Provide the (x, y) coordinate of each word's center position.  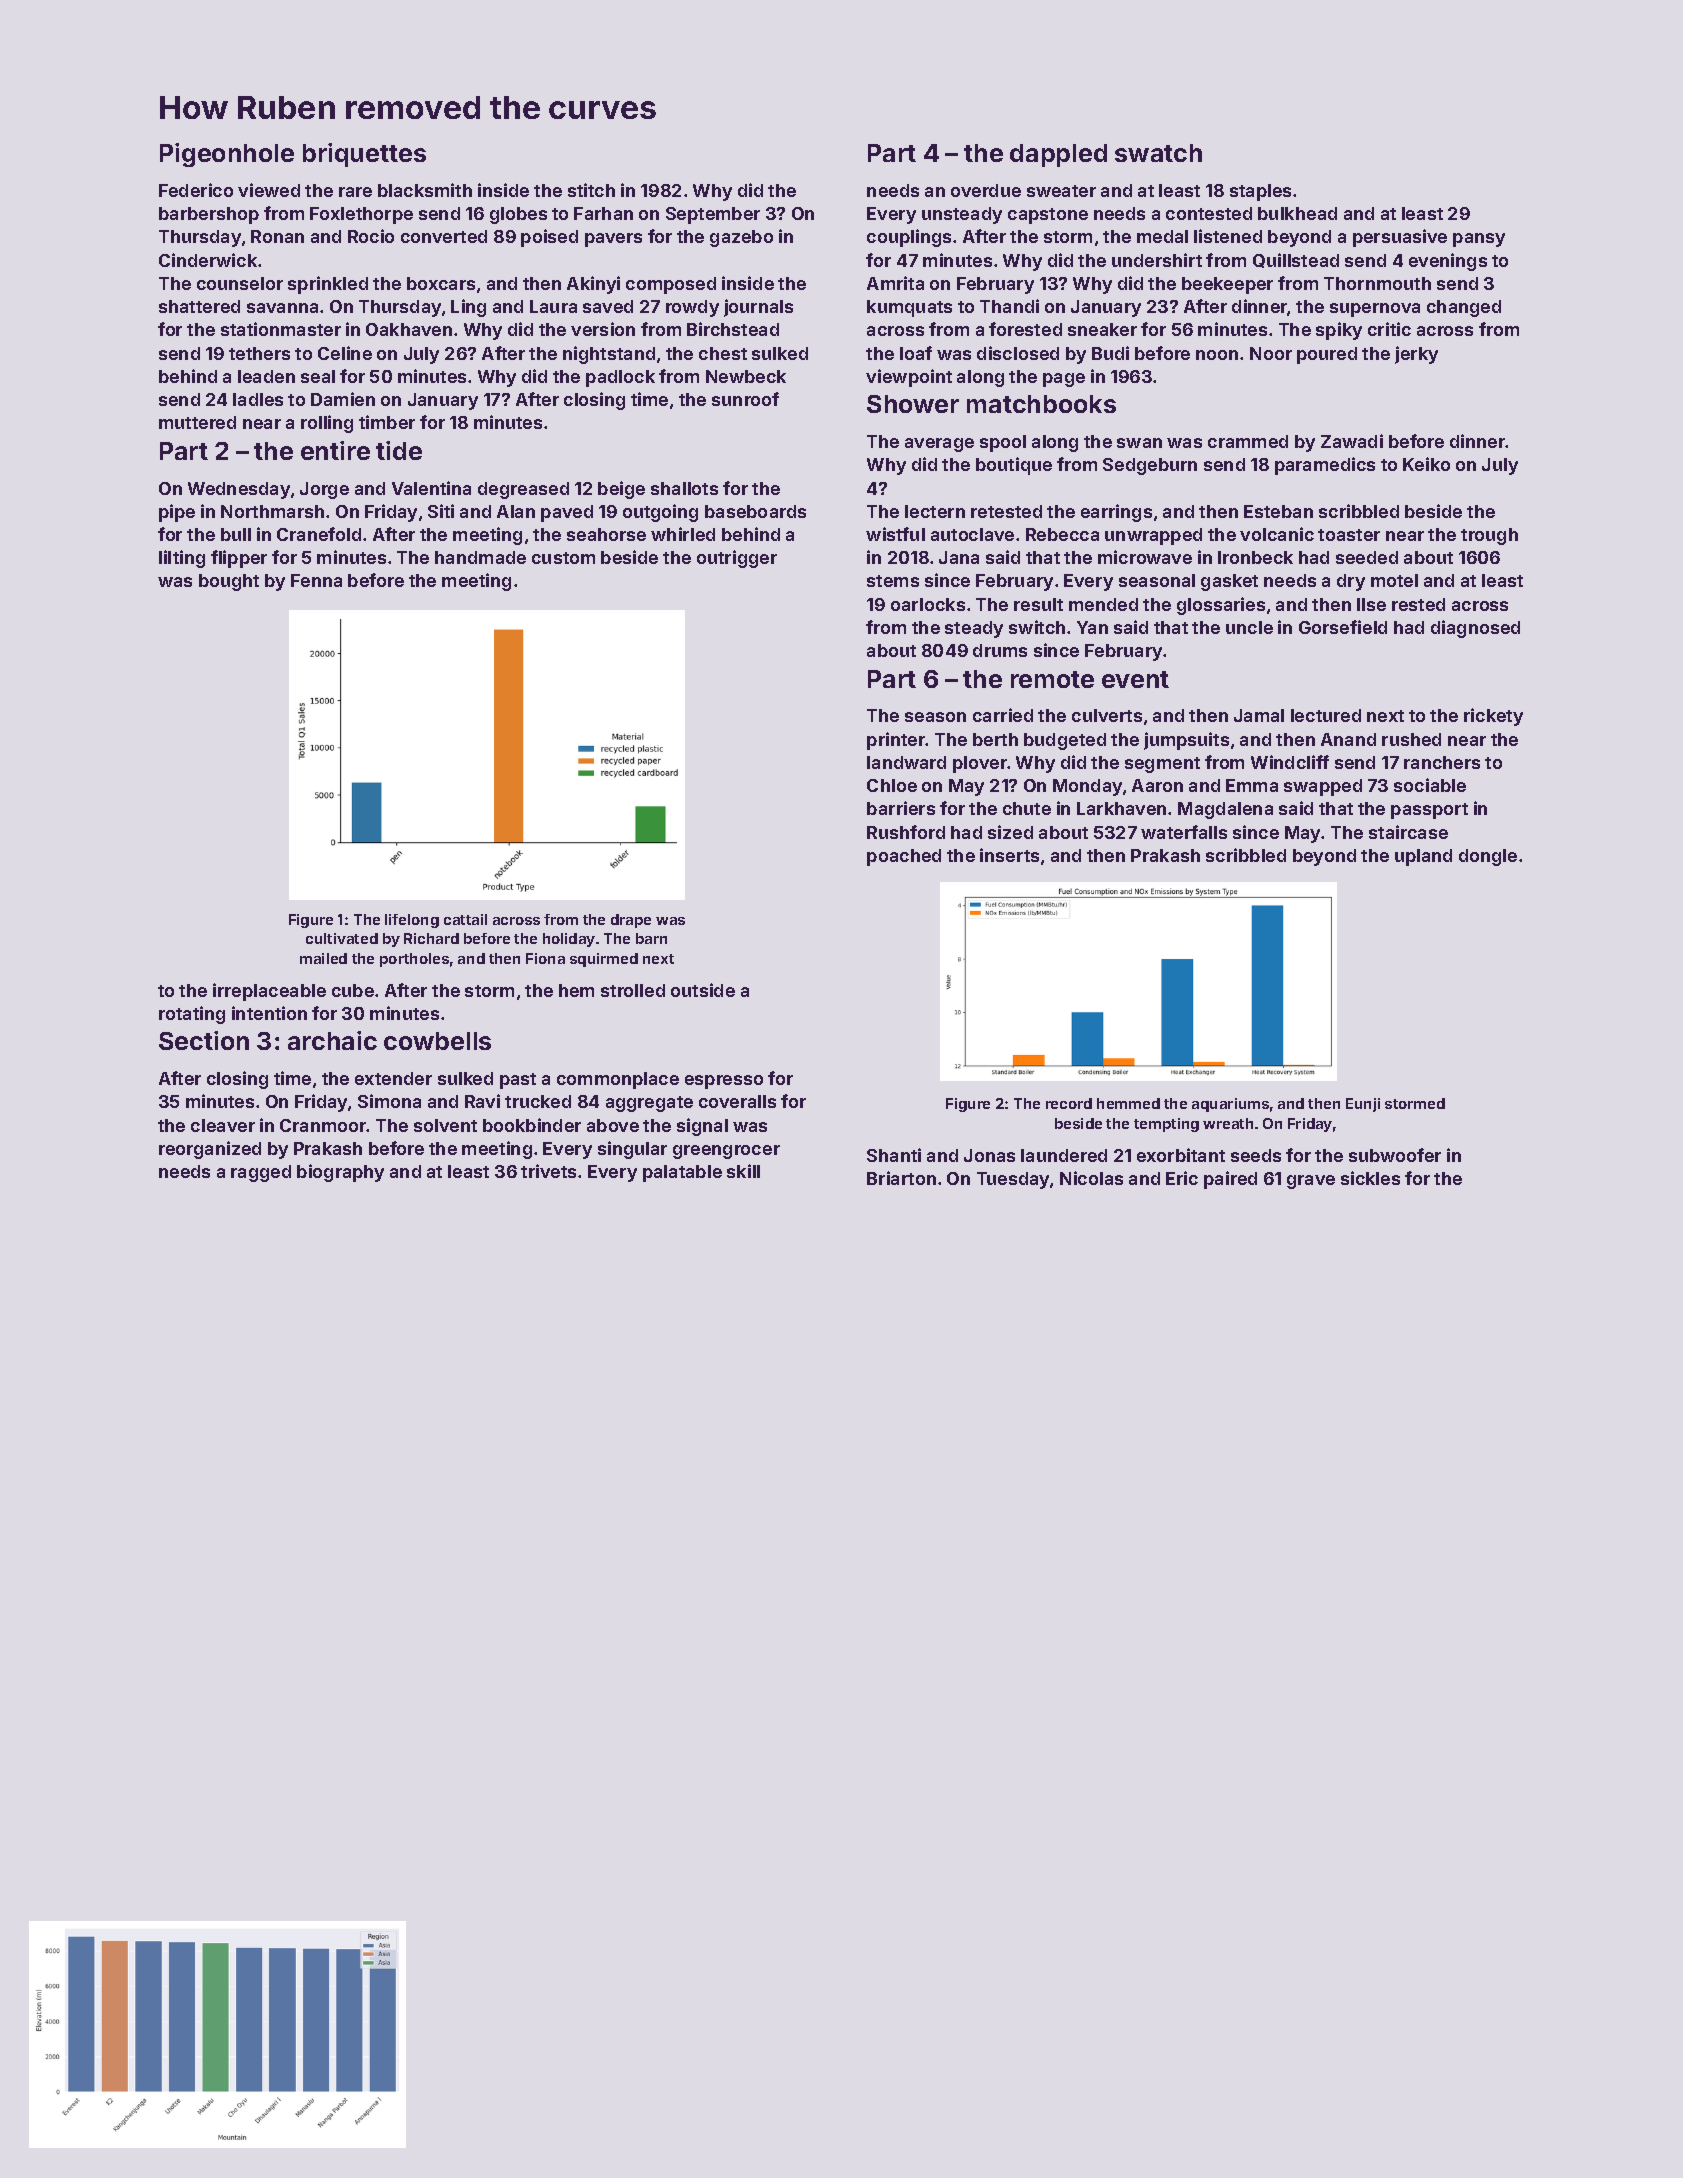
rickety (1493, 717)
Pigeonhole (227, 155)
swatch (1158, 153)
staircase (1408, 832)
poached (904, 857)
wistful (895, 534)
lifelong (412, 921)
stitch (591, 190)
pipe (177, 513)
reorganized (210, 1150)
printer (896, 741)
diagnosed (1475, 629)
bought (229, 582)
